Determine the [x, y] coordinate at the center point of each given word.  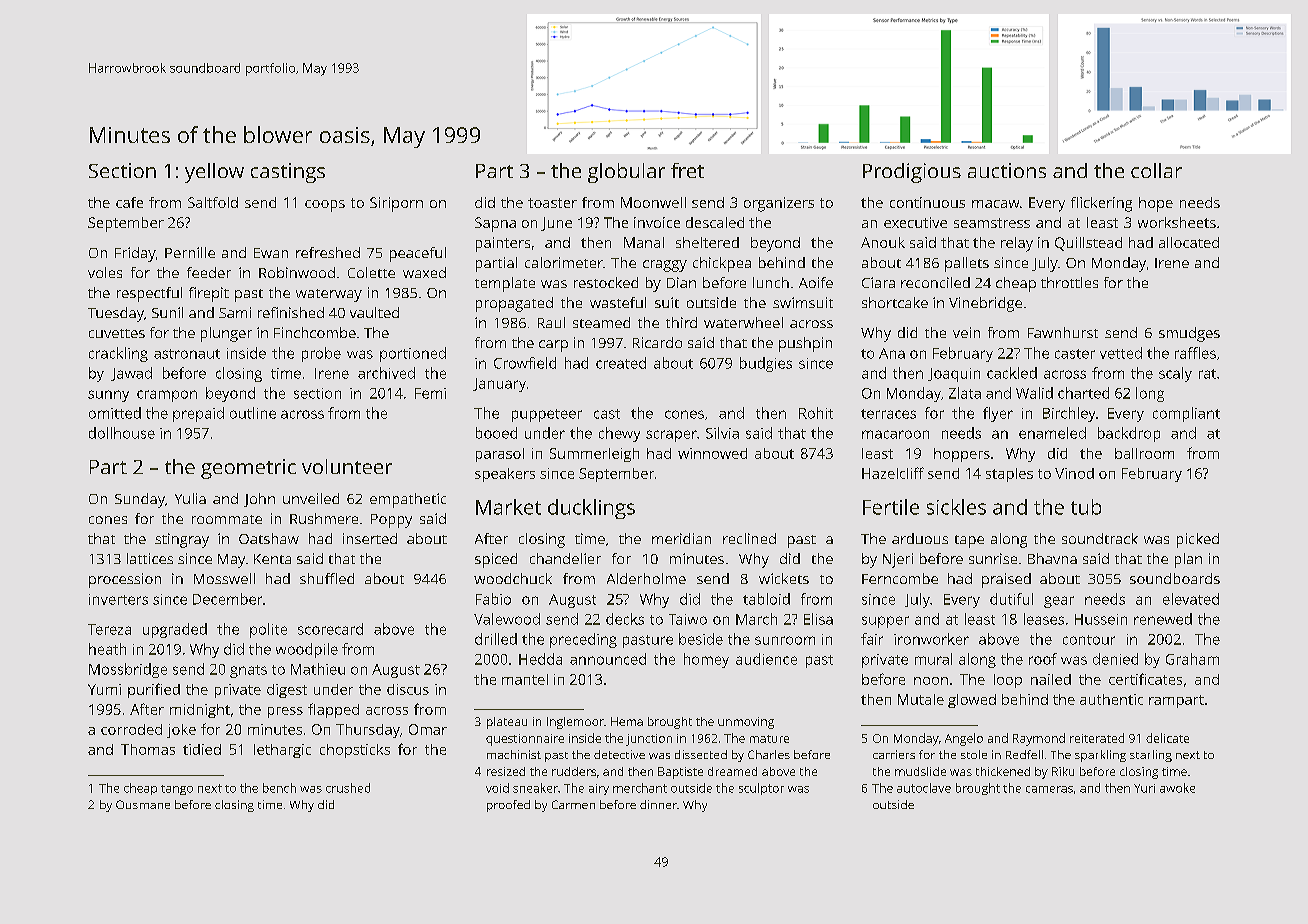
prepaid [198, 414]
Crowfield [525, 363]
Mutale [921, 699]
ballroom [1144, 453]
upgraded [175, 630]
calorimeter [564, 262]
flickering [1101, 204]
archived [386, 373]
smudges [1189, 334]
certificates [1145, 679]
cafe [129, 202]
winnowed [712, 453]
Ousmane [143, 804]
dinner [658, 804]
